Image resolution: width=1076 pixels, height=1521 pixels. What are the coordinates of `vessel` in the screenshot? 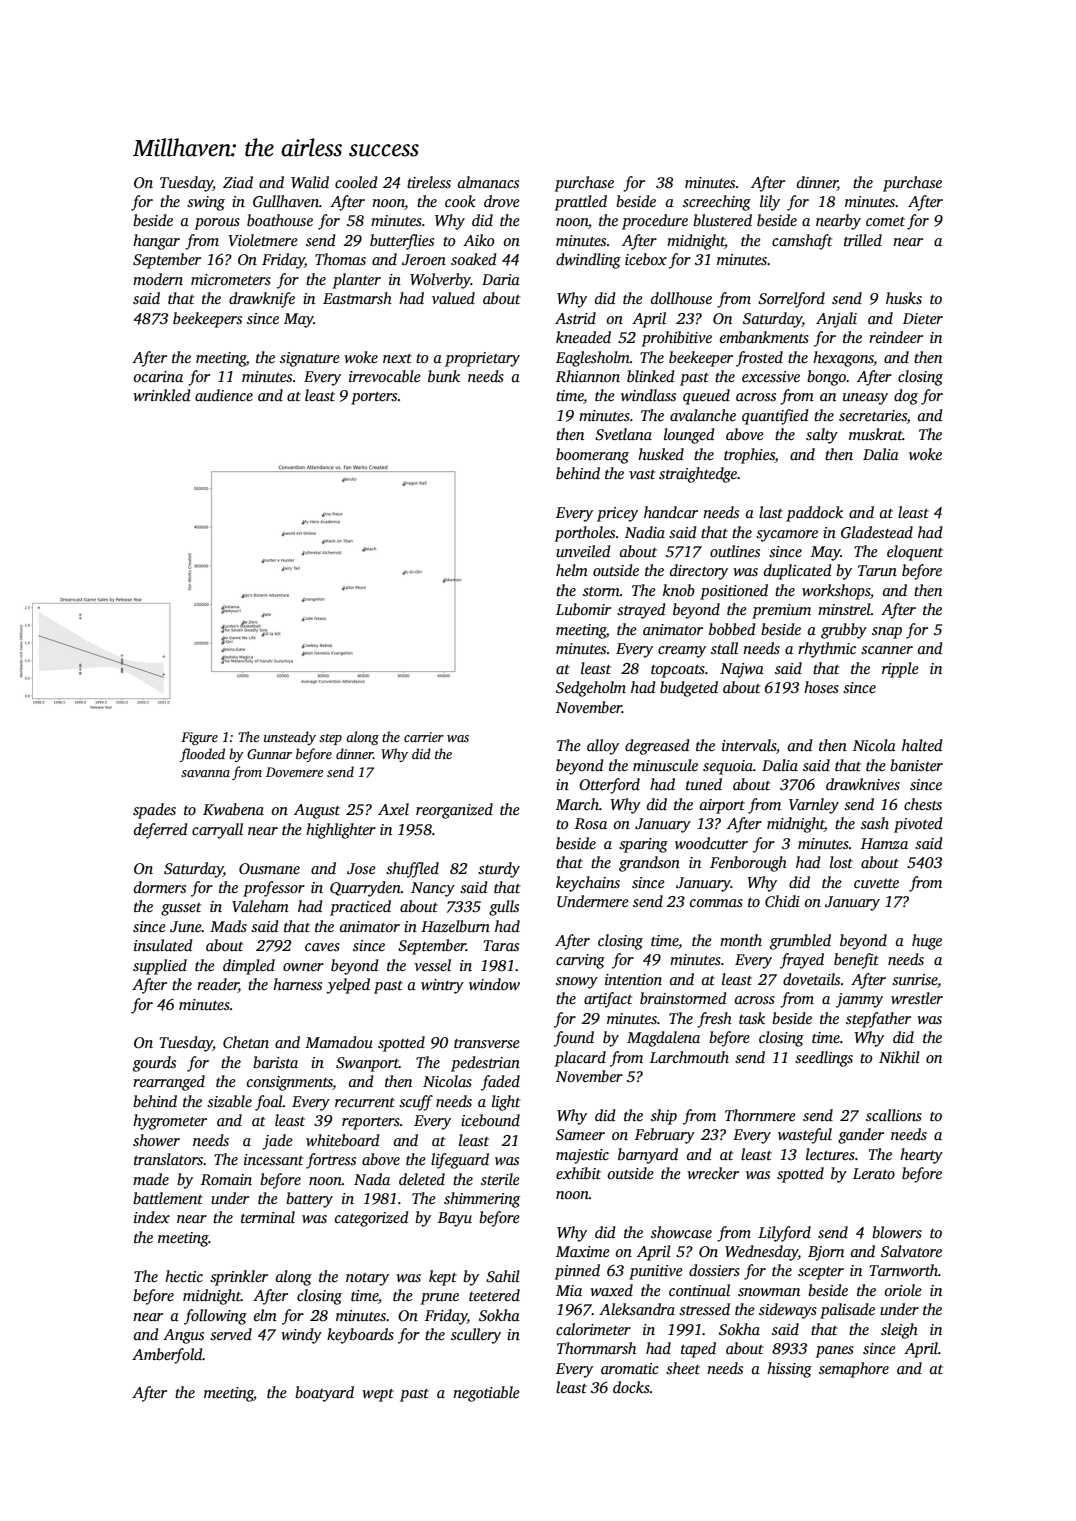 It's located at (432, 965).
